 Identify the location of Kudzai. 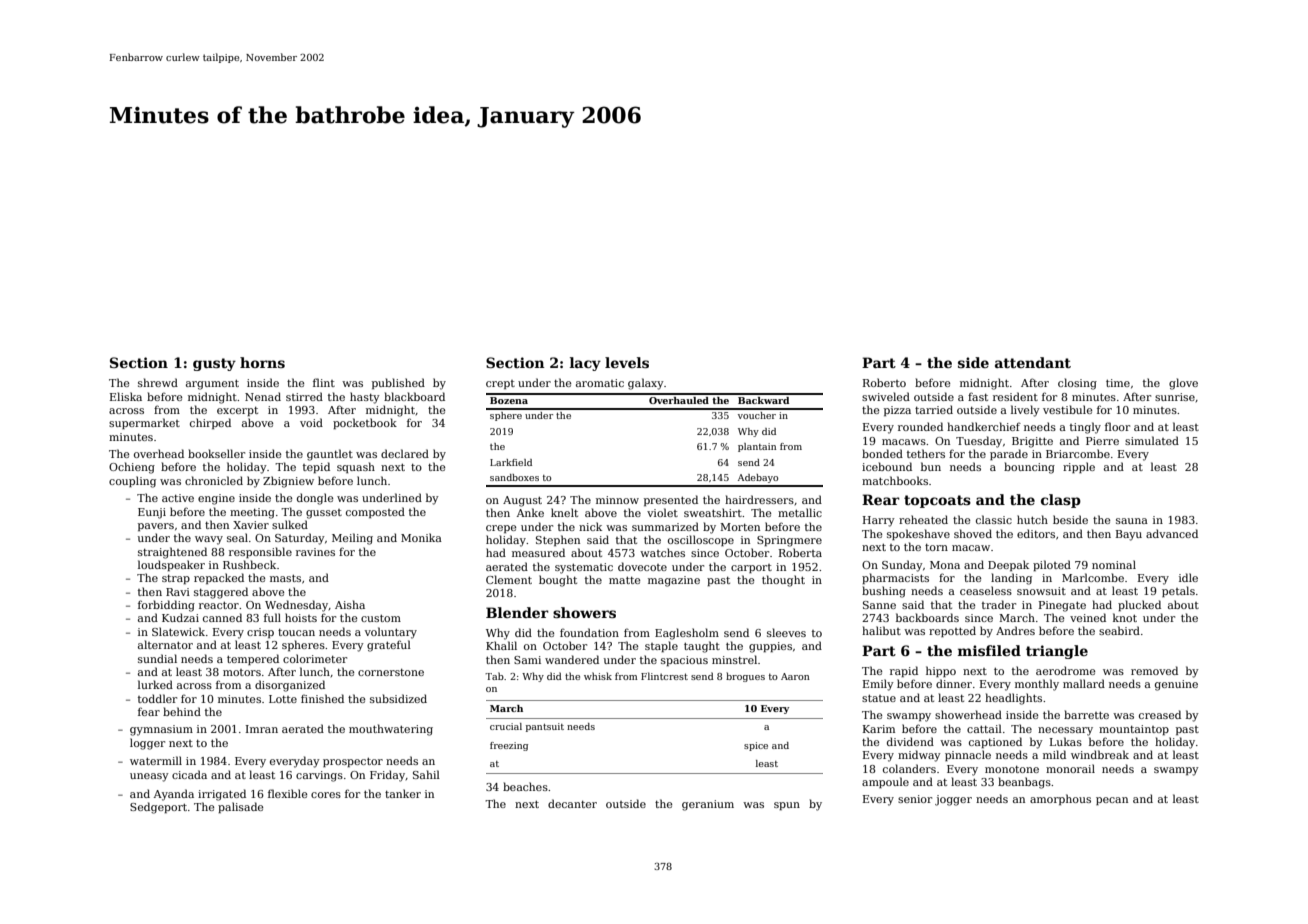
(180, 617).
